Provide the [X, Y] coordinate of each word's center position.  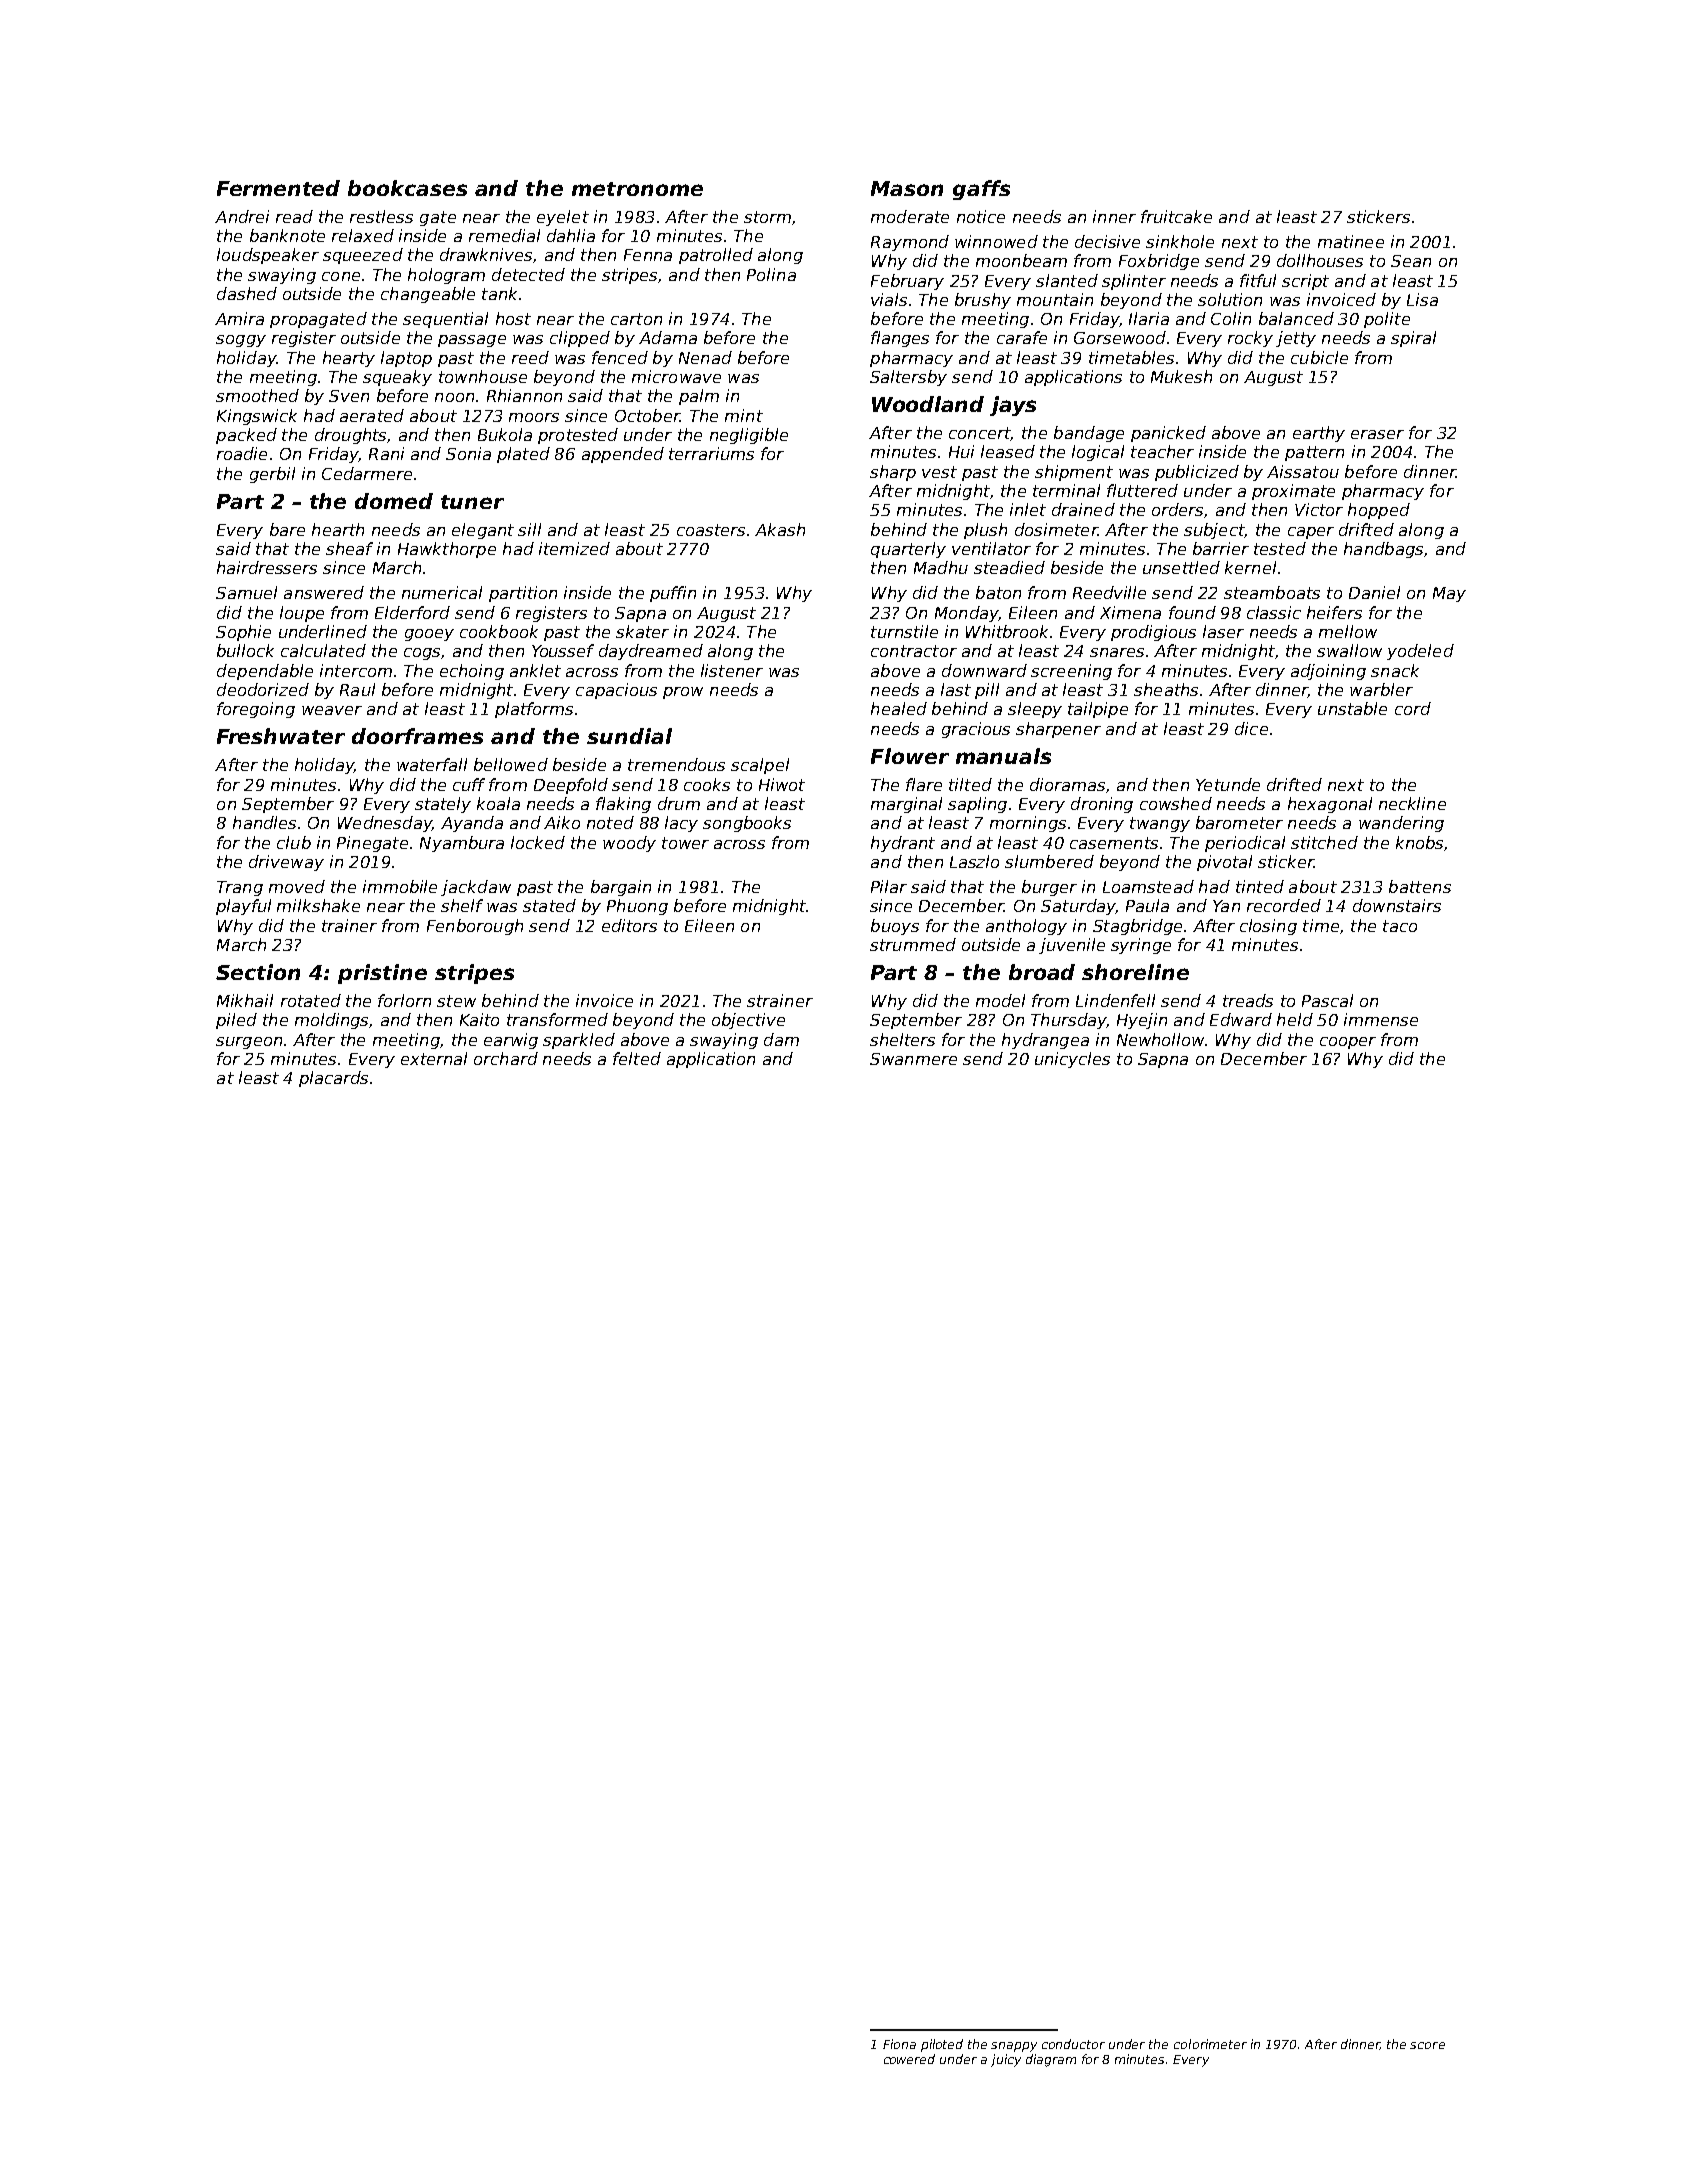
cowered [909, 2059]
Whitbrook [1007, 631]
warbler [1381, 689]
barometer [1239, 822]
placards [333, 1079]
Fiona [899, 2044]
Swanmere [913, 1059]
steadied [1009, 567]
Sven [349, 396]
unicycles [1072, 1060]
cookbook [499, 631]
